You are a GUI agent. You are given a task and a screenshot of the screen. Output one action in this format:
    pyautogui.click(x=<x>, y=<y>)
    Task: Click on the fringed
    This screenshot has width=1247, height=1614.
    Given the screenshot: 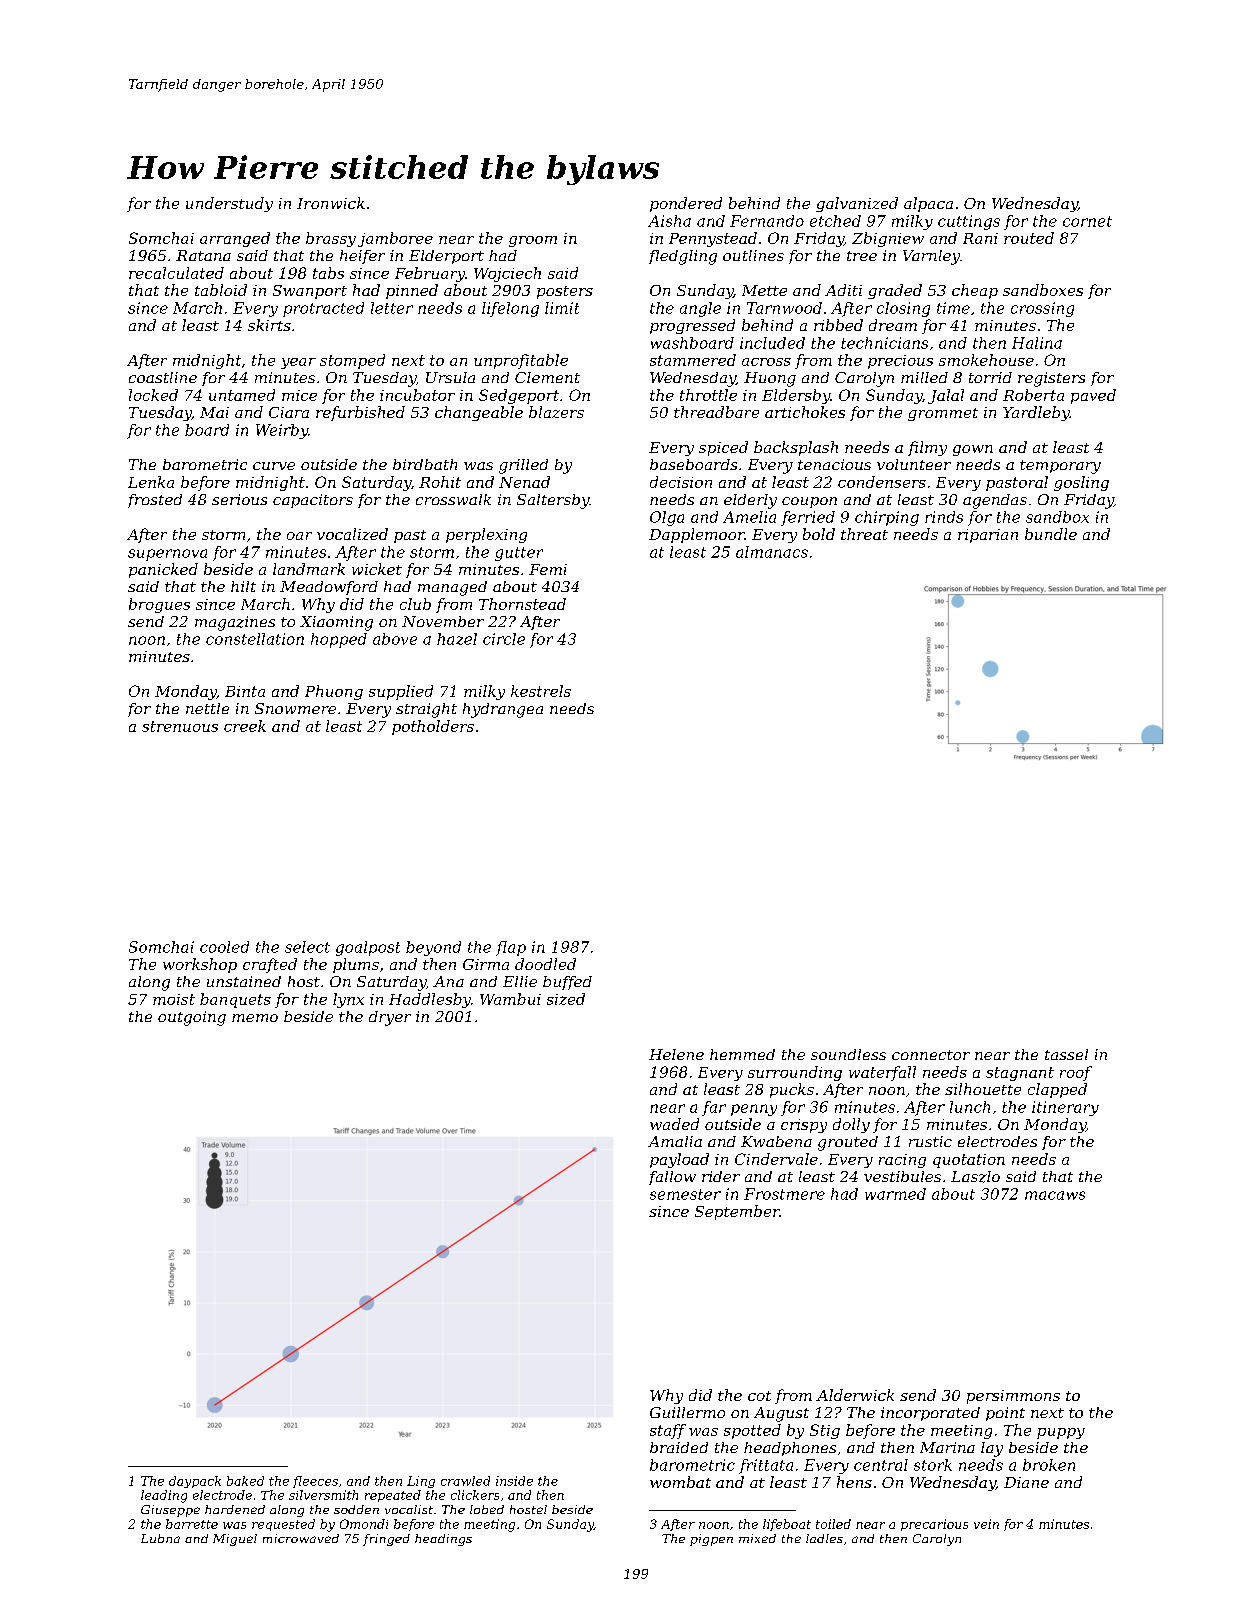 What is the action you would take?
    pyautogui.click(x=386, y=1540)
